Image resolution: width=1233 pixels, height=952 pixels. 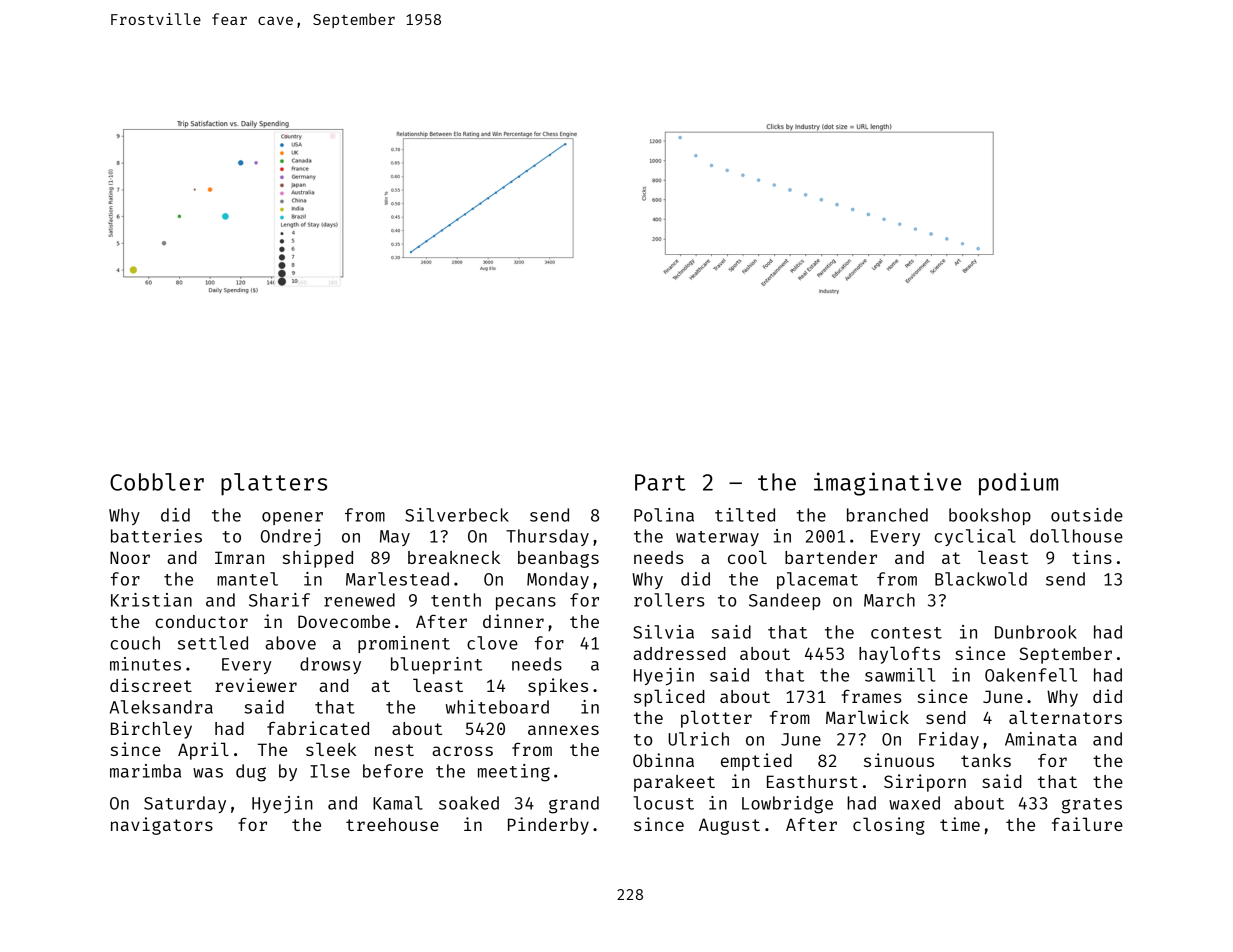 What do you see at coordinates (1018, 484) in the screenshot?
I see `podium` at bounding box center [1018, 484].
